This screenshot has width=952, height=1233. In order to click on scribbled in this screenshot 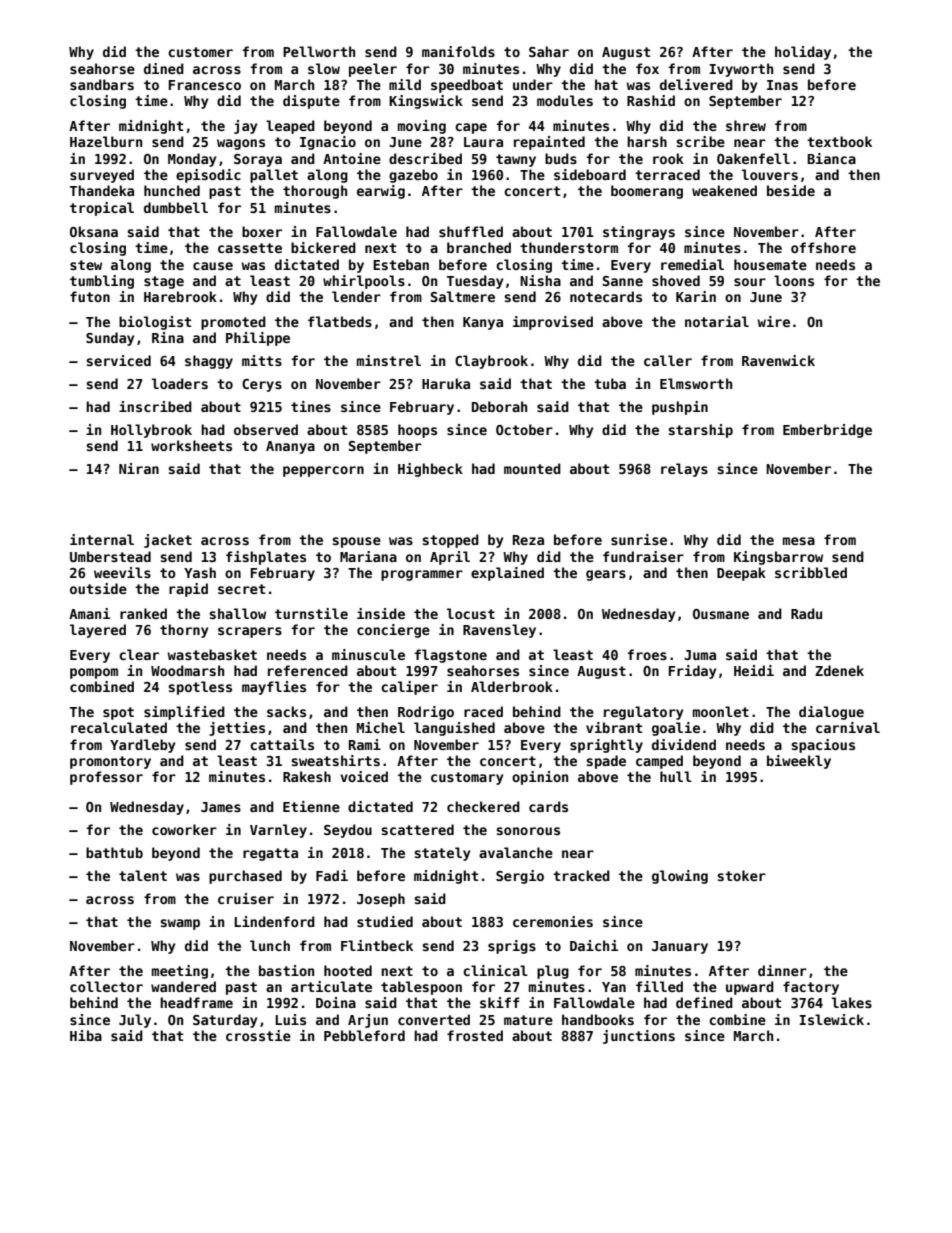, I will do `click(811, 572)`.
